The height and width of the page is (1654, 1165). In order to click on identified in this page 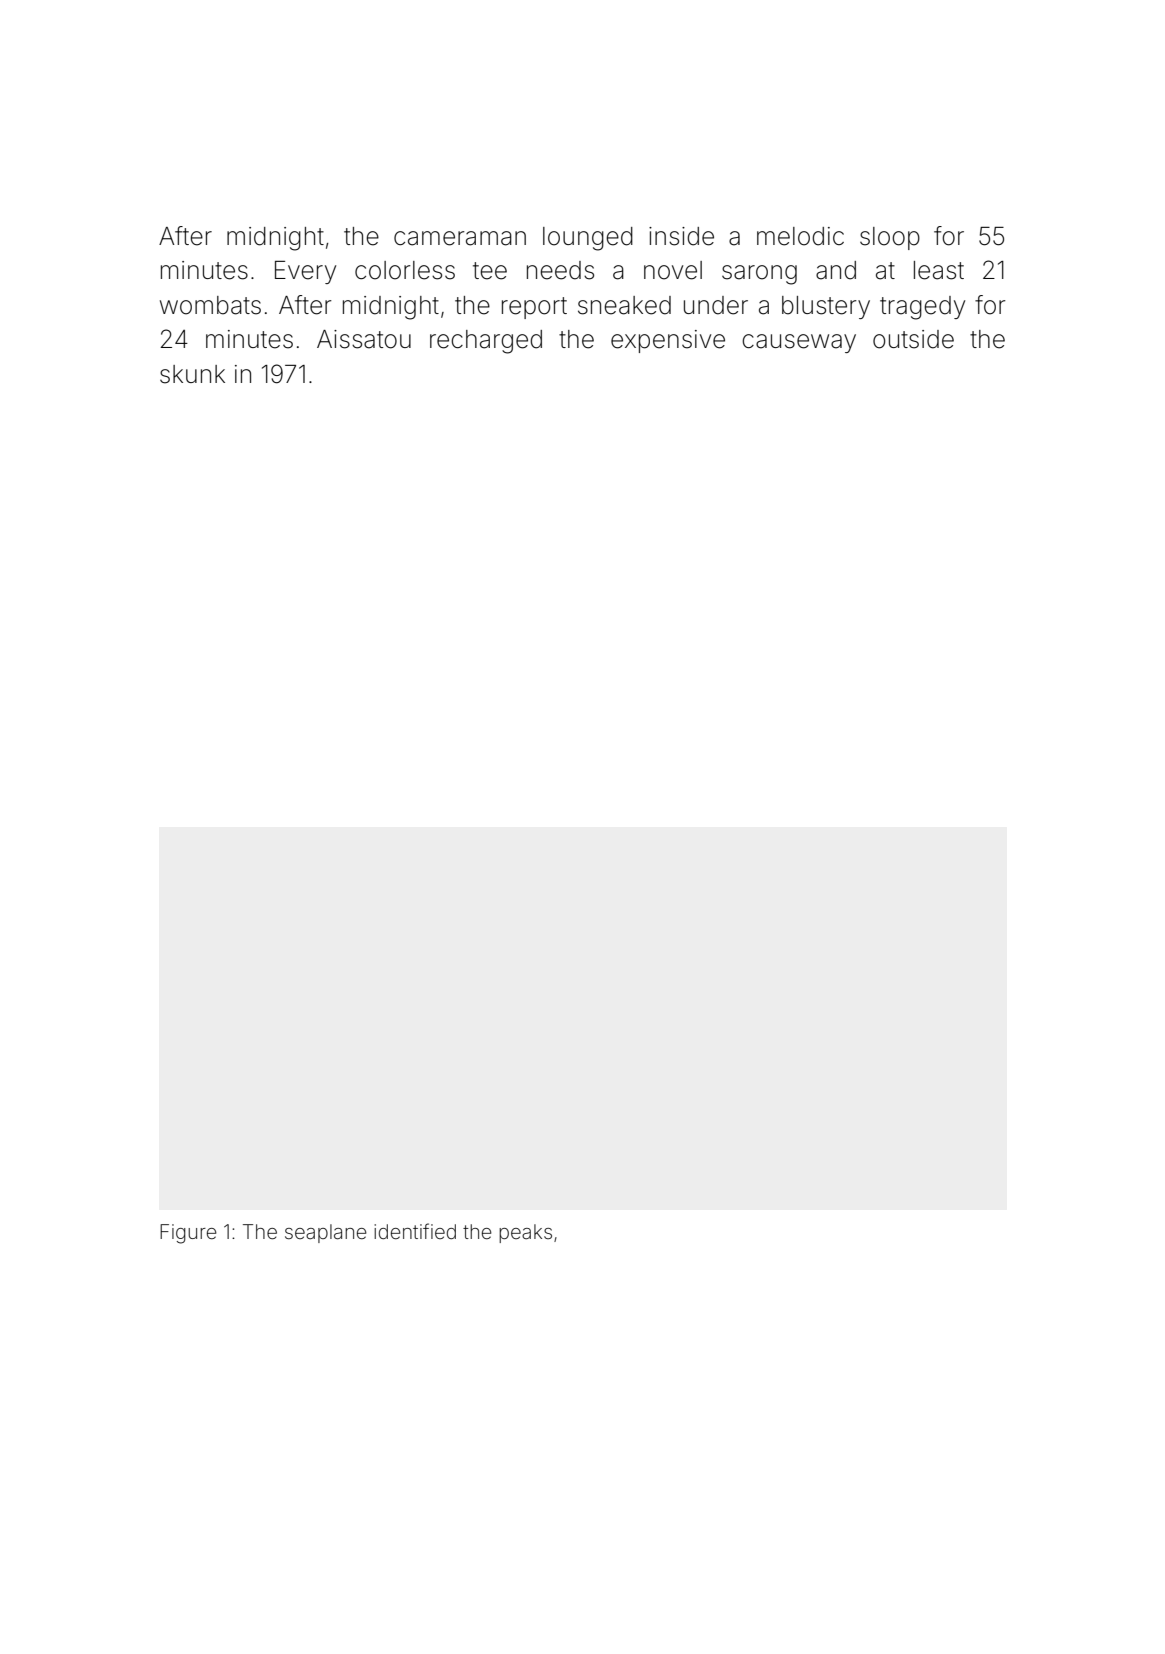, I will do `click(415, 1231)`.
